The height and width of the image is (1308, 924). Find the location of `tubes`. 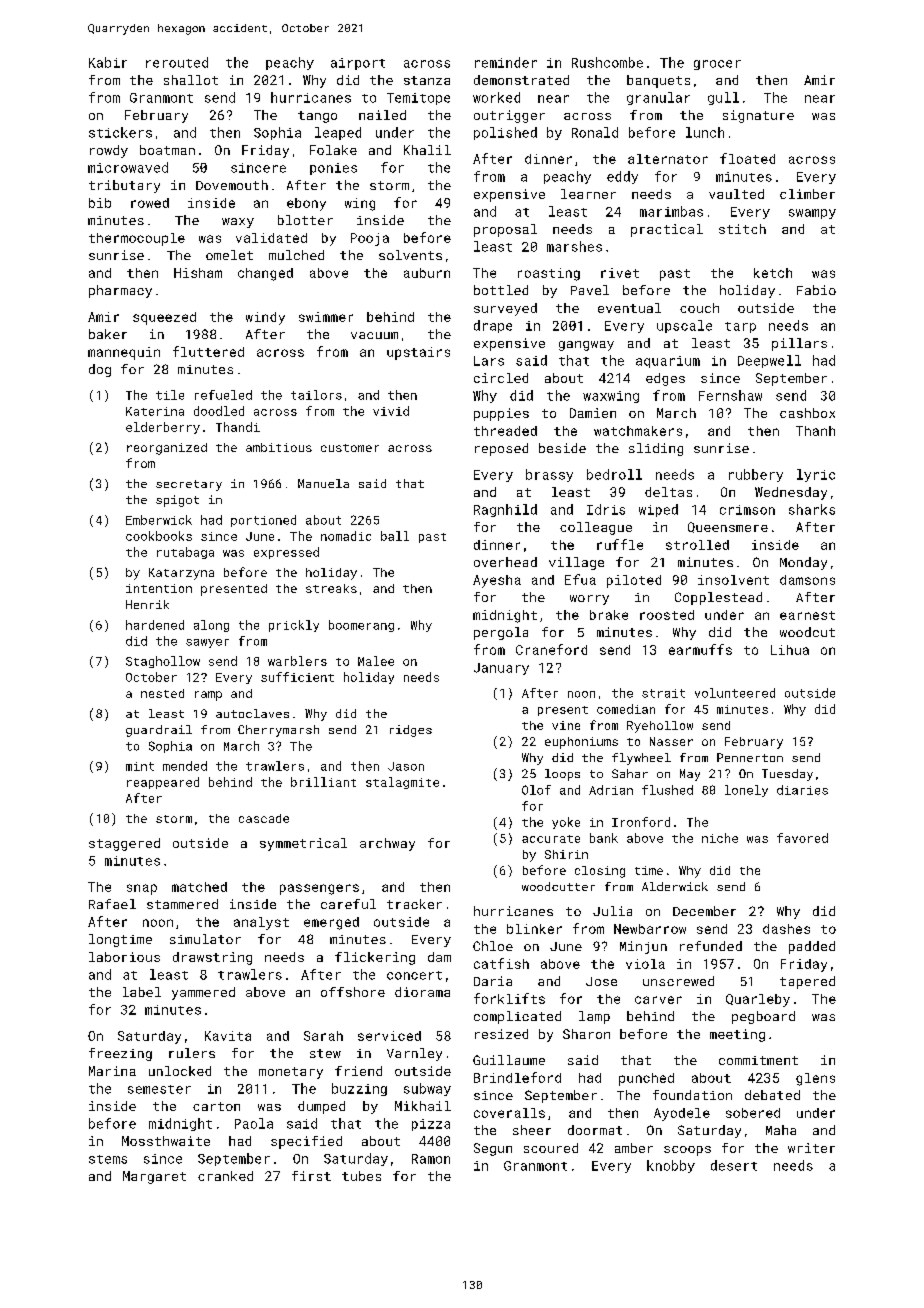

tubes is located at coordinates (361, 1176).
